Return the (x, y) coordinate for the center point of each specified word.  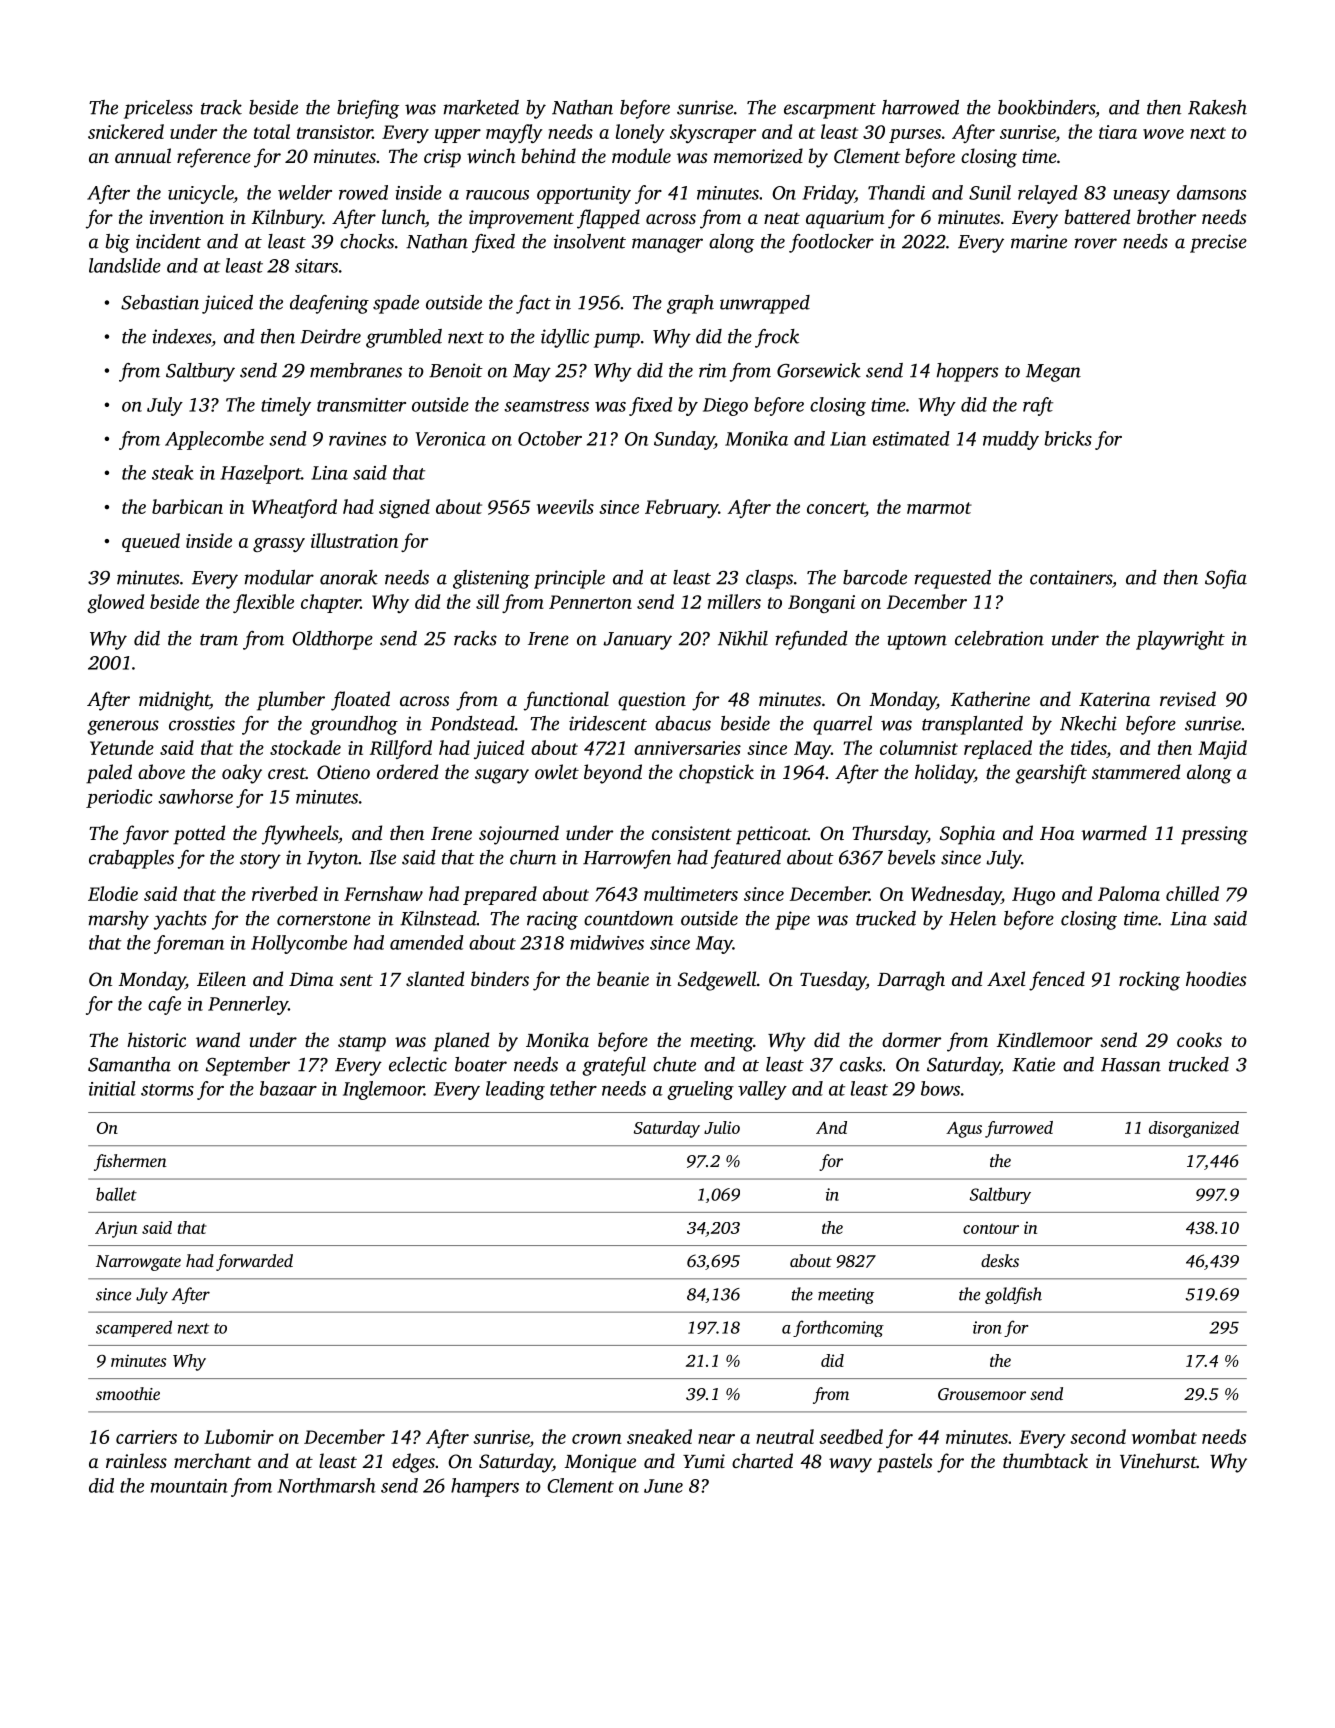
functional (566, 701)
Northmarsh (326, 1485)
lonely (640, 133)
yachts (180, 920)
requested (953, 579)
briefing (368, 109)
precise (1218, 243)
